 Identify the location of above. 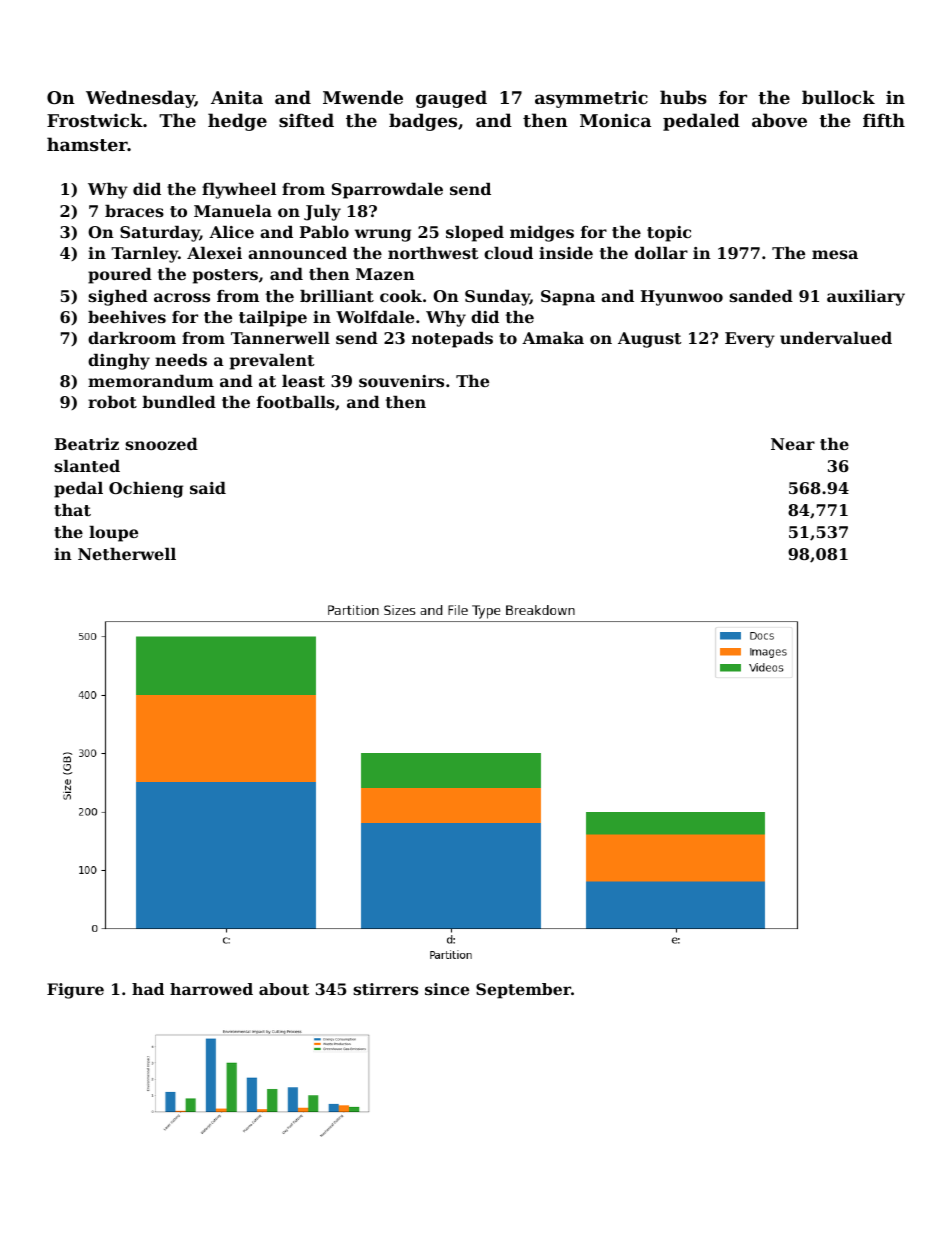
(779, 120).
